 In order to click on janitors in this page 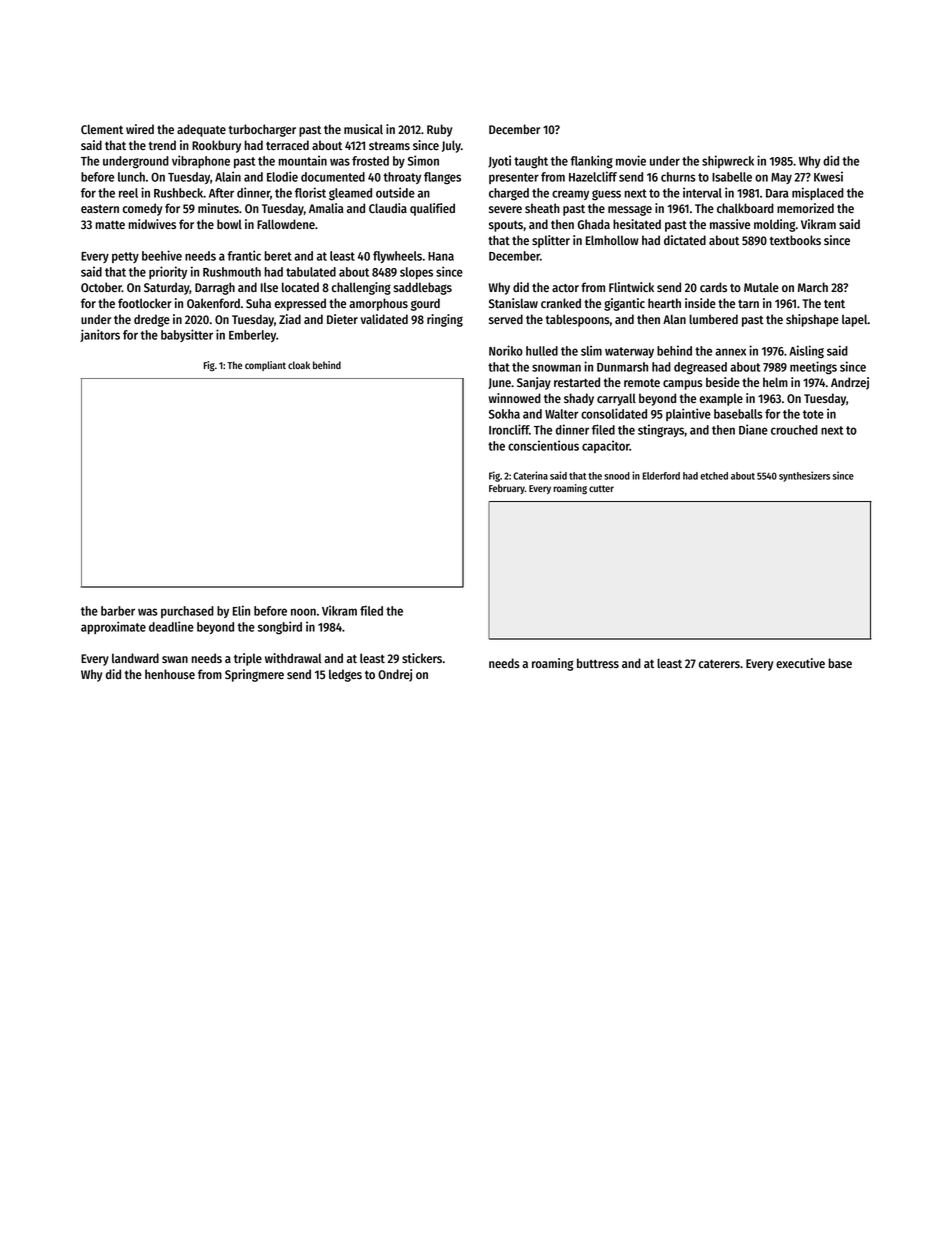, I will do `click(100, 335)`.
